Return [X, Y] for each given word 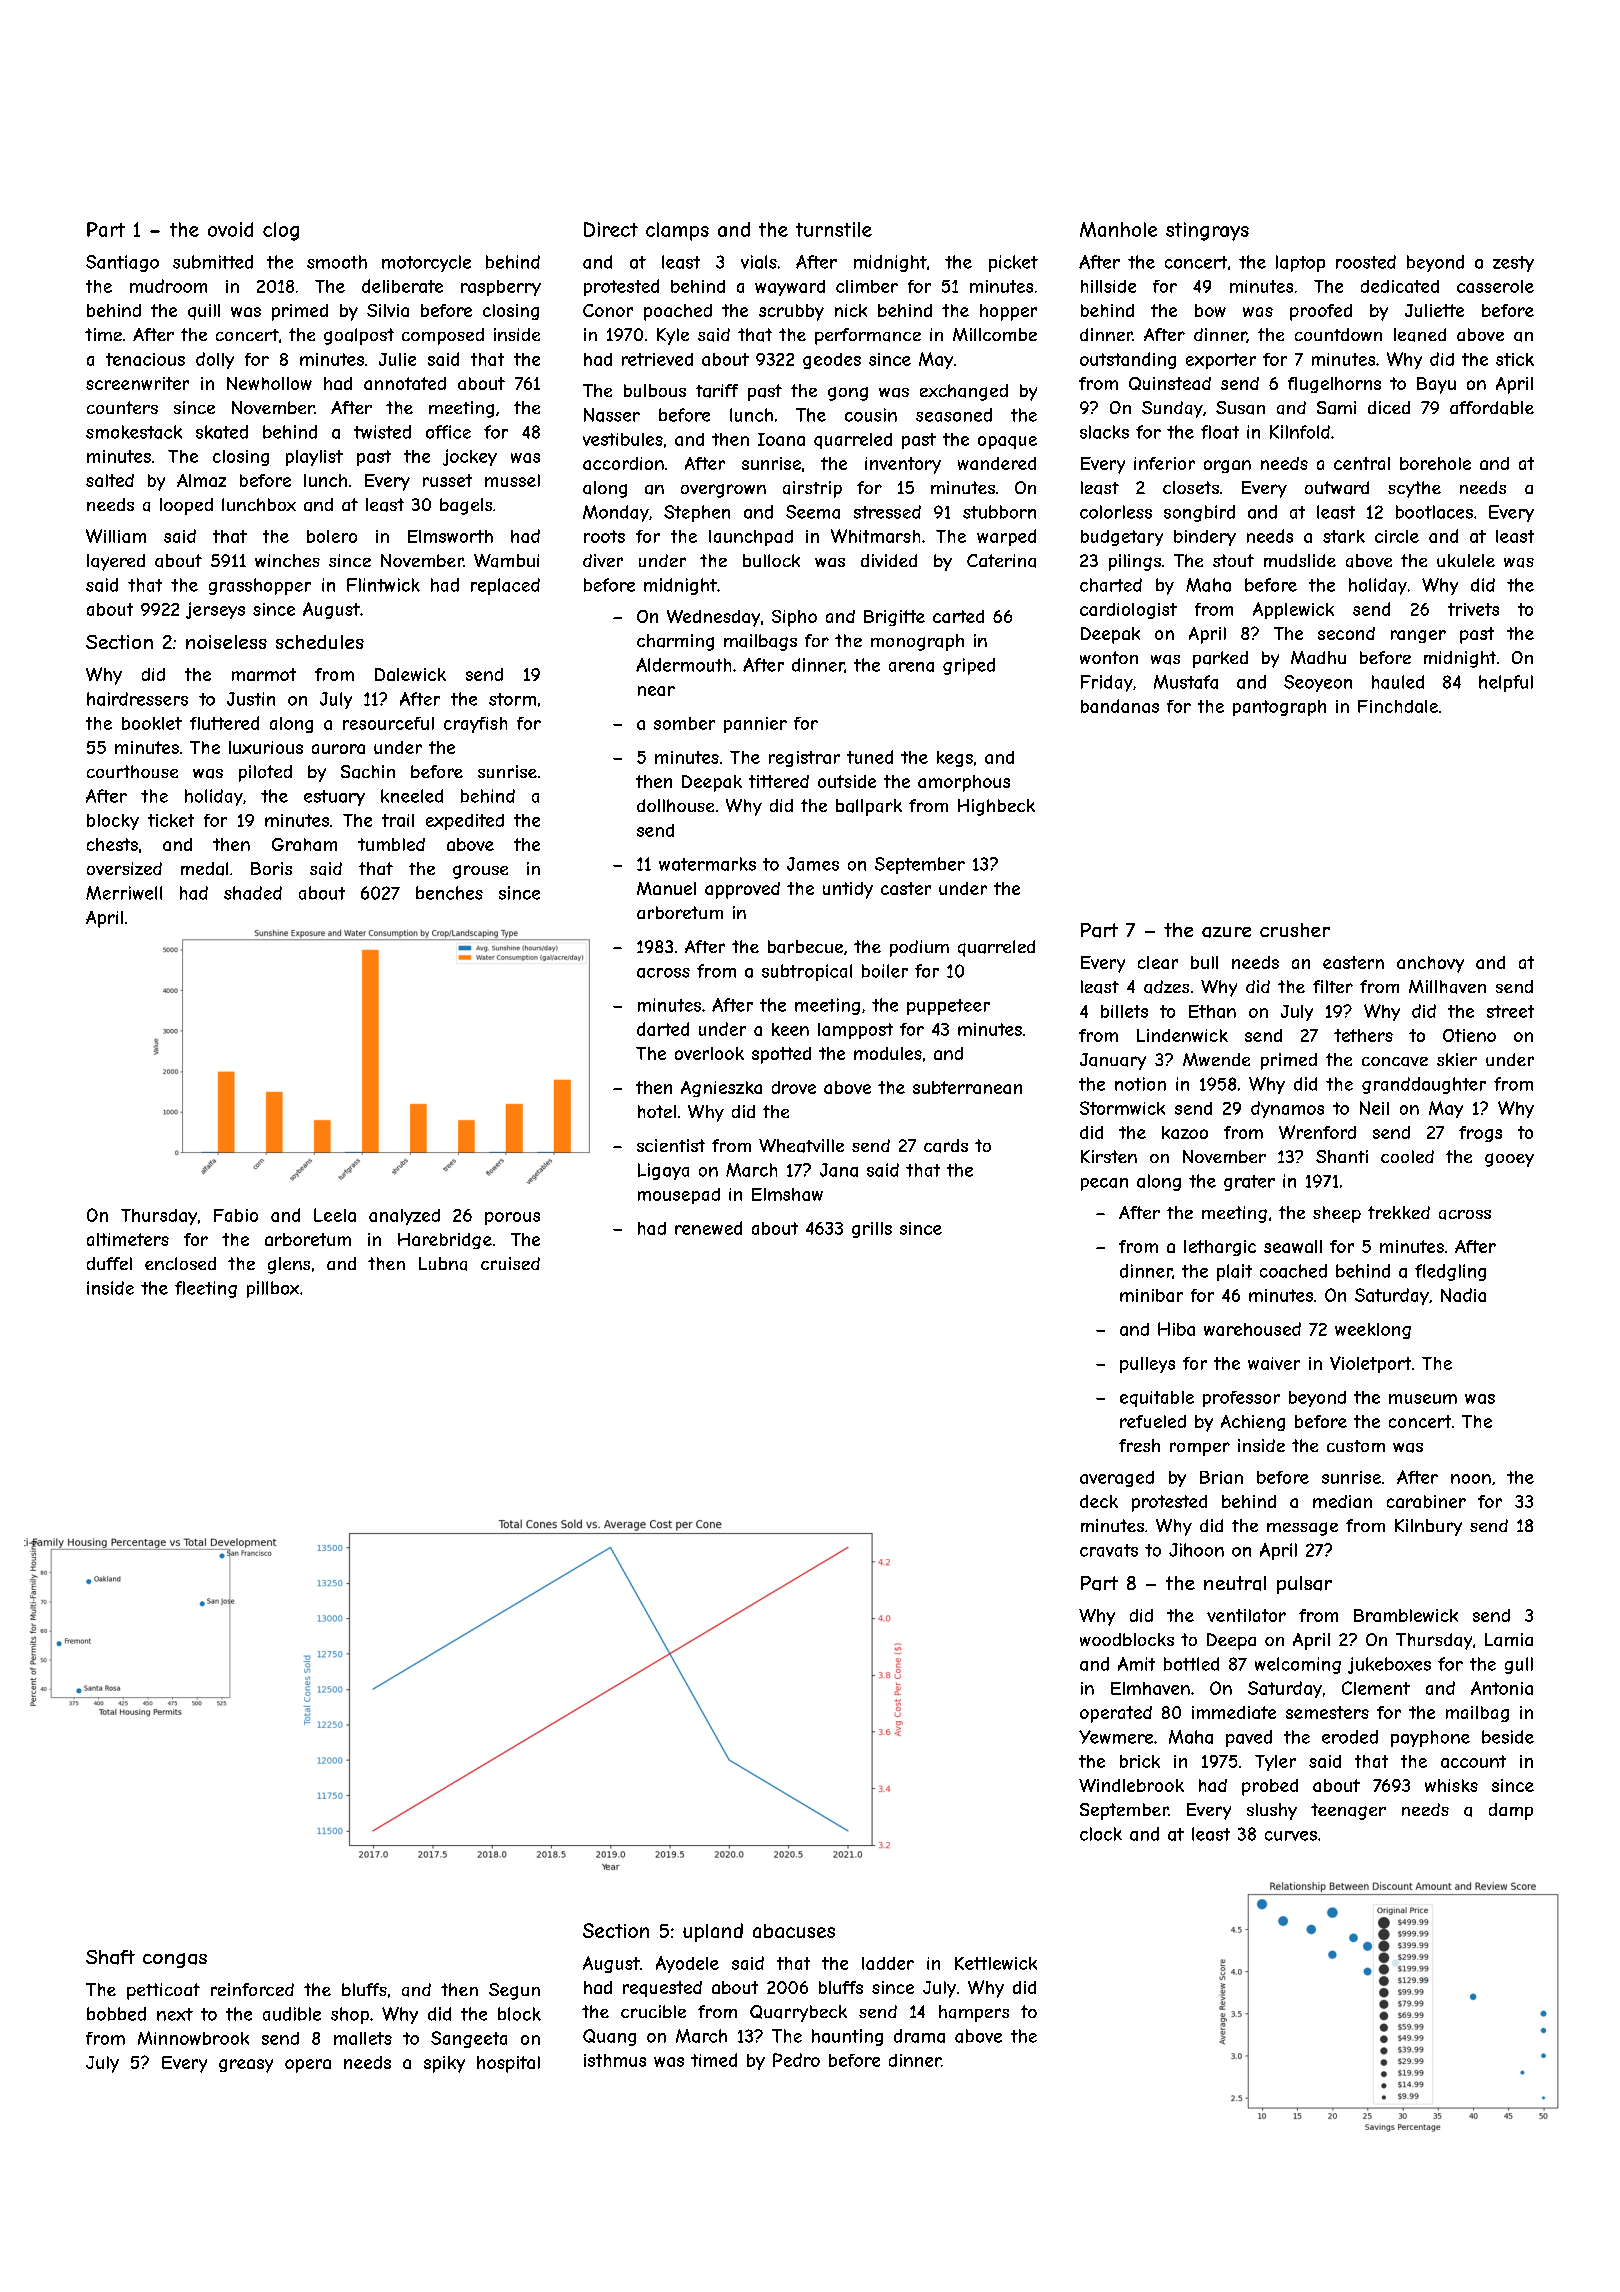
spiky [444, 2064]
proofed [1321, 312]
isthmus [615, 2060]
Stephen [697, 513]
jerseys [215, 610]
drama [919, 2036]
